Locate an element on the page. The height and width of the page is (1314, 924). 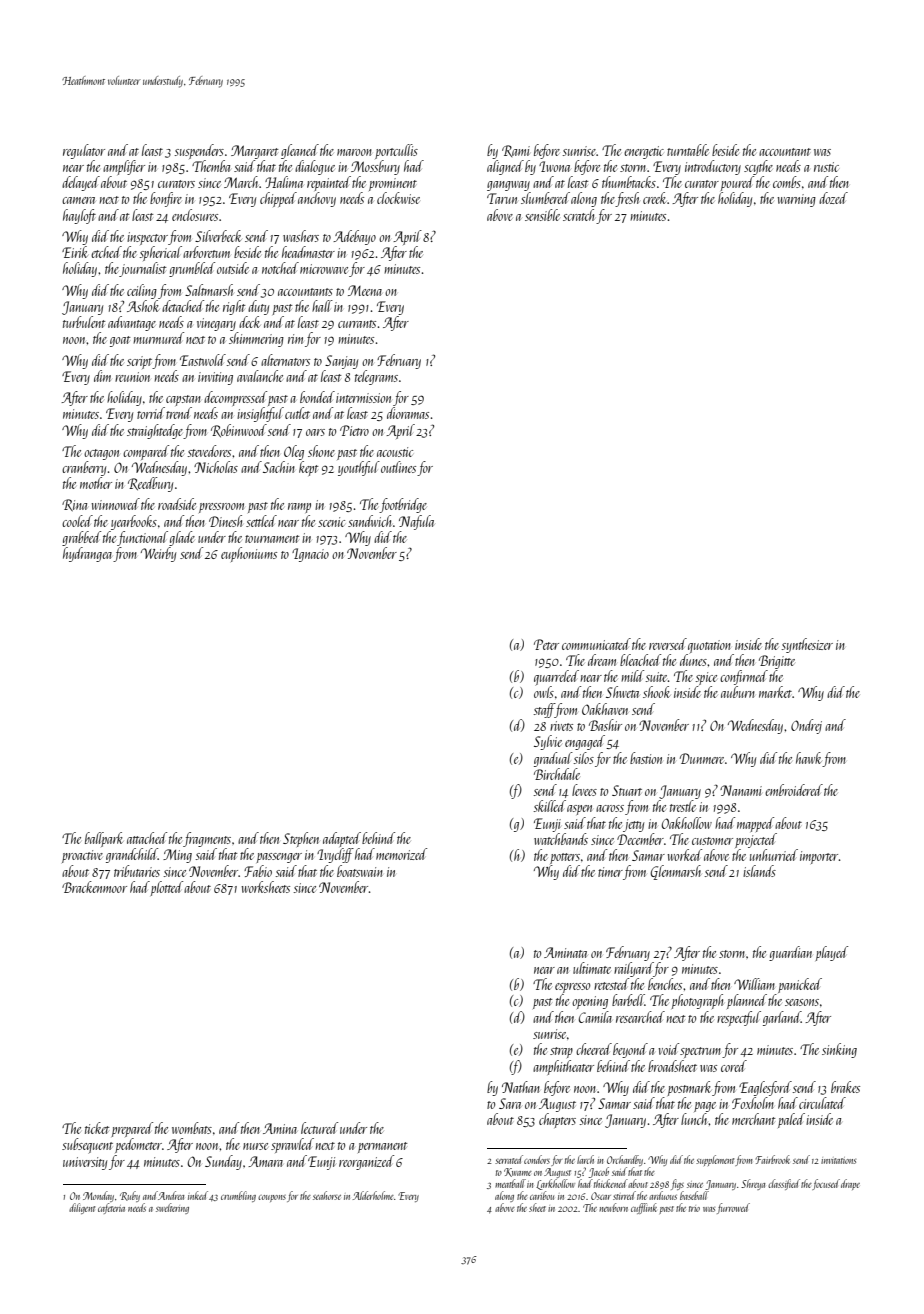
dozed is located at coordinates (833, 198).
